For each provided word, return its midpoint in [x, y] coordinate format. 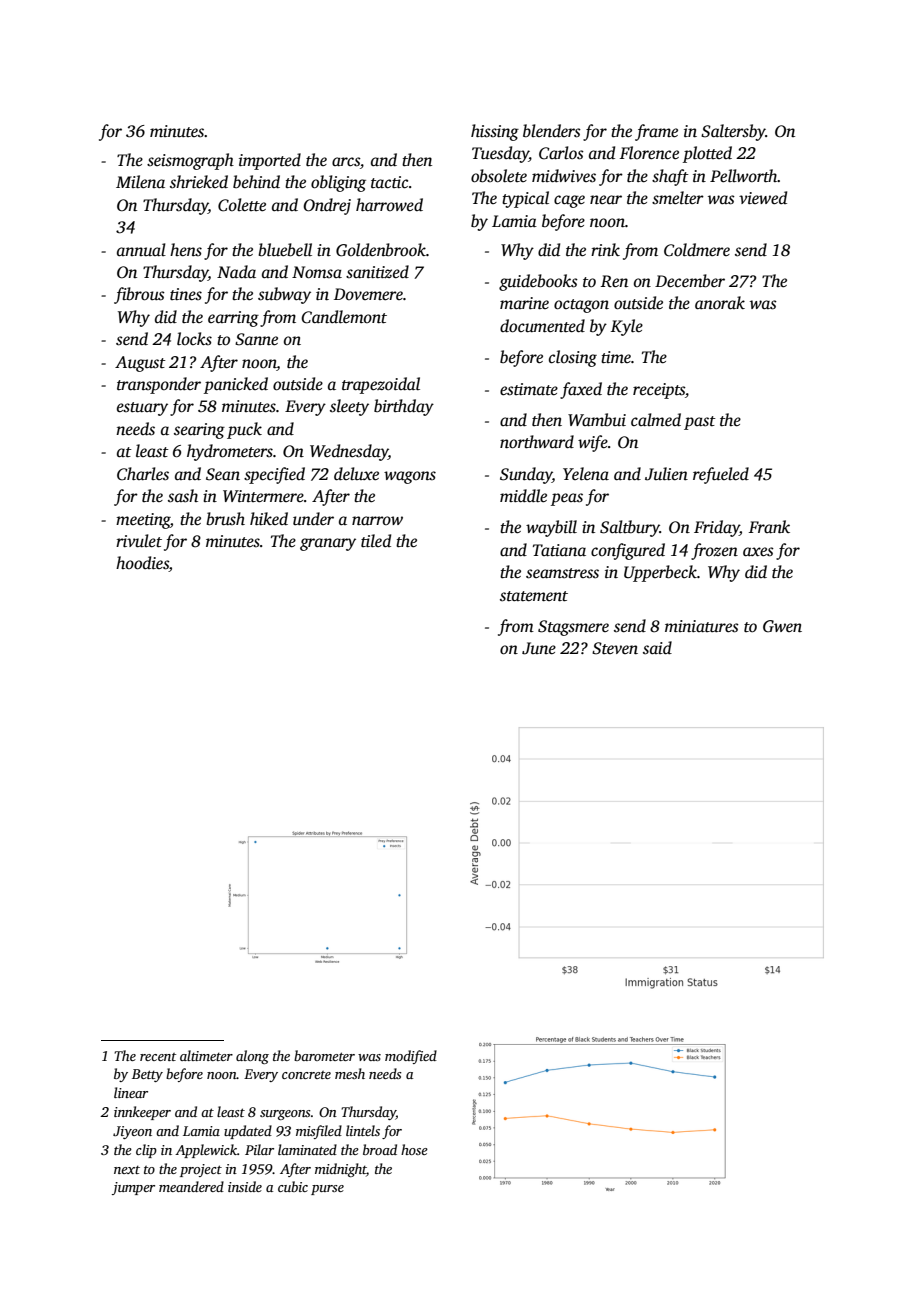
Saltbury [630, 528]
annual [141, 249]
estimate [529, 389]
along [252, 1057]
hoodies [142, 564]
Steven [615, 648]
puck [244, 430]
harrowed [389, 204]
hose [414, 1149]
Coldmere [697, 250]
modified [411, 1057]
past [700, 423]
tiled [376, 541]
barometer [324, 1055]
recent [158, 1057]
